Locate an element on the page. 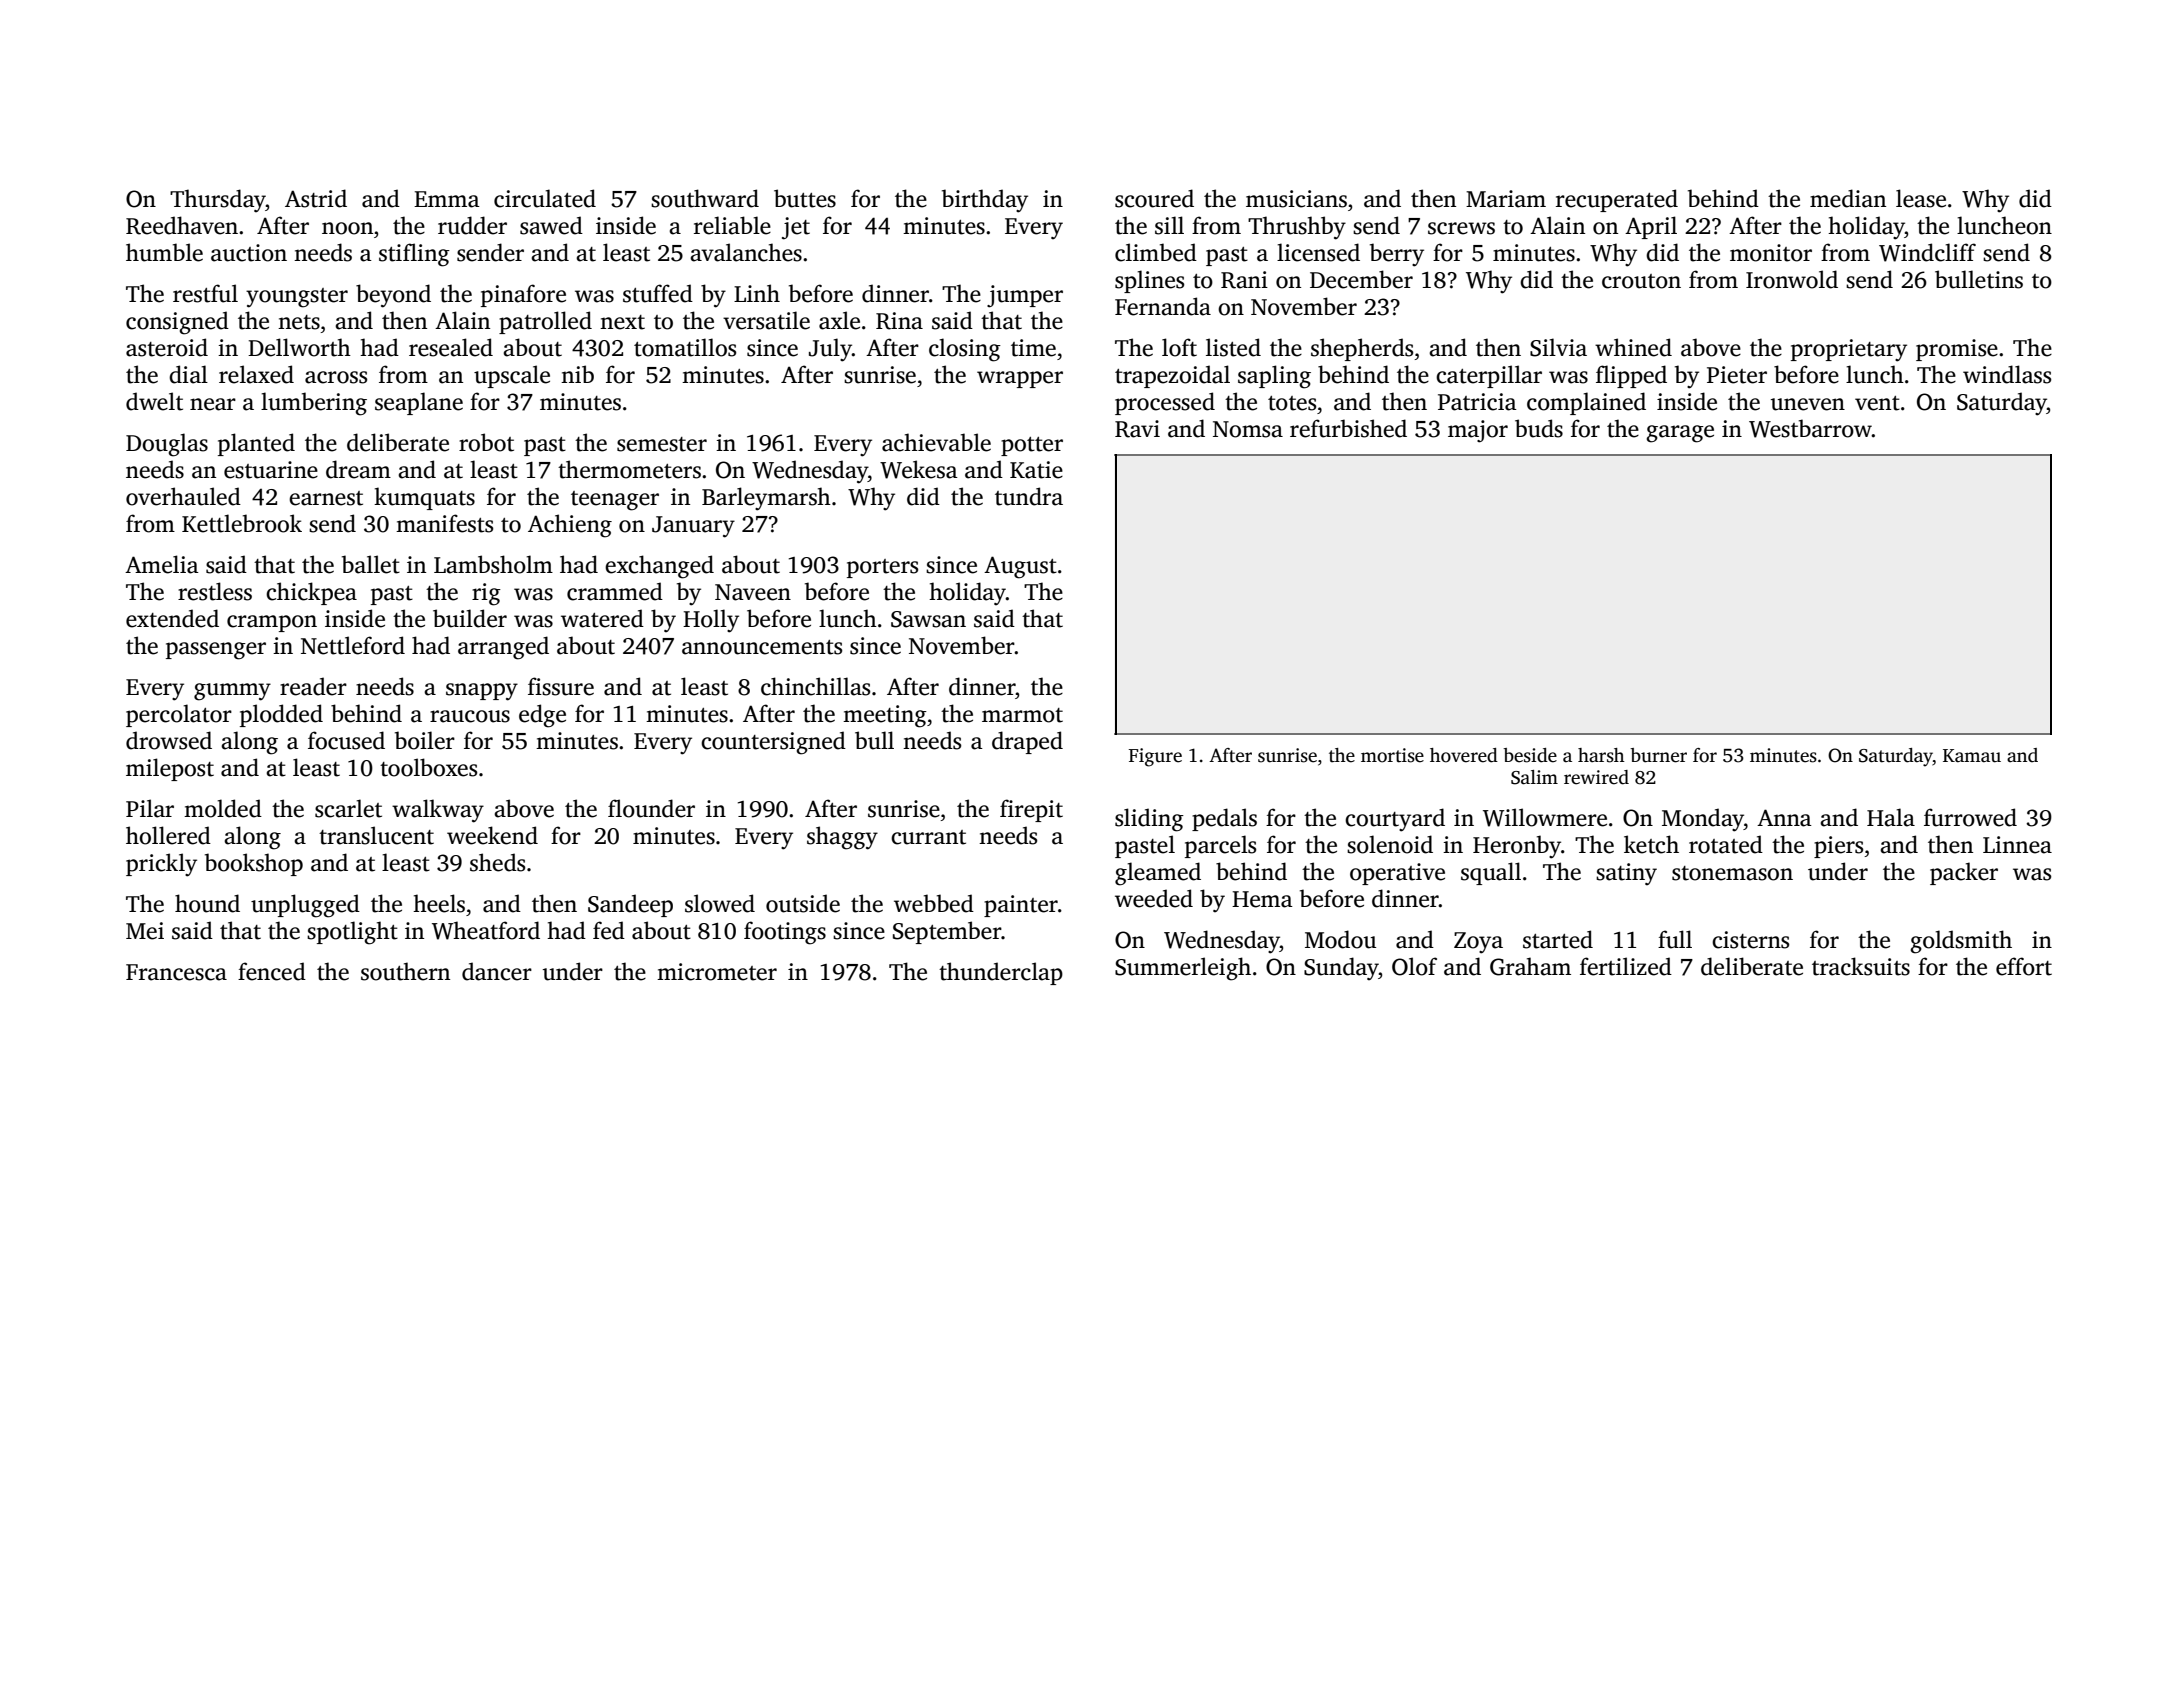 This image has width=2178, height=1683. currant is located at coordinates (928, 837).
